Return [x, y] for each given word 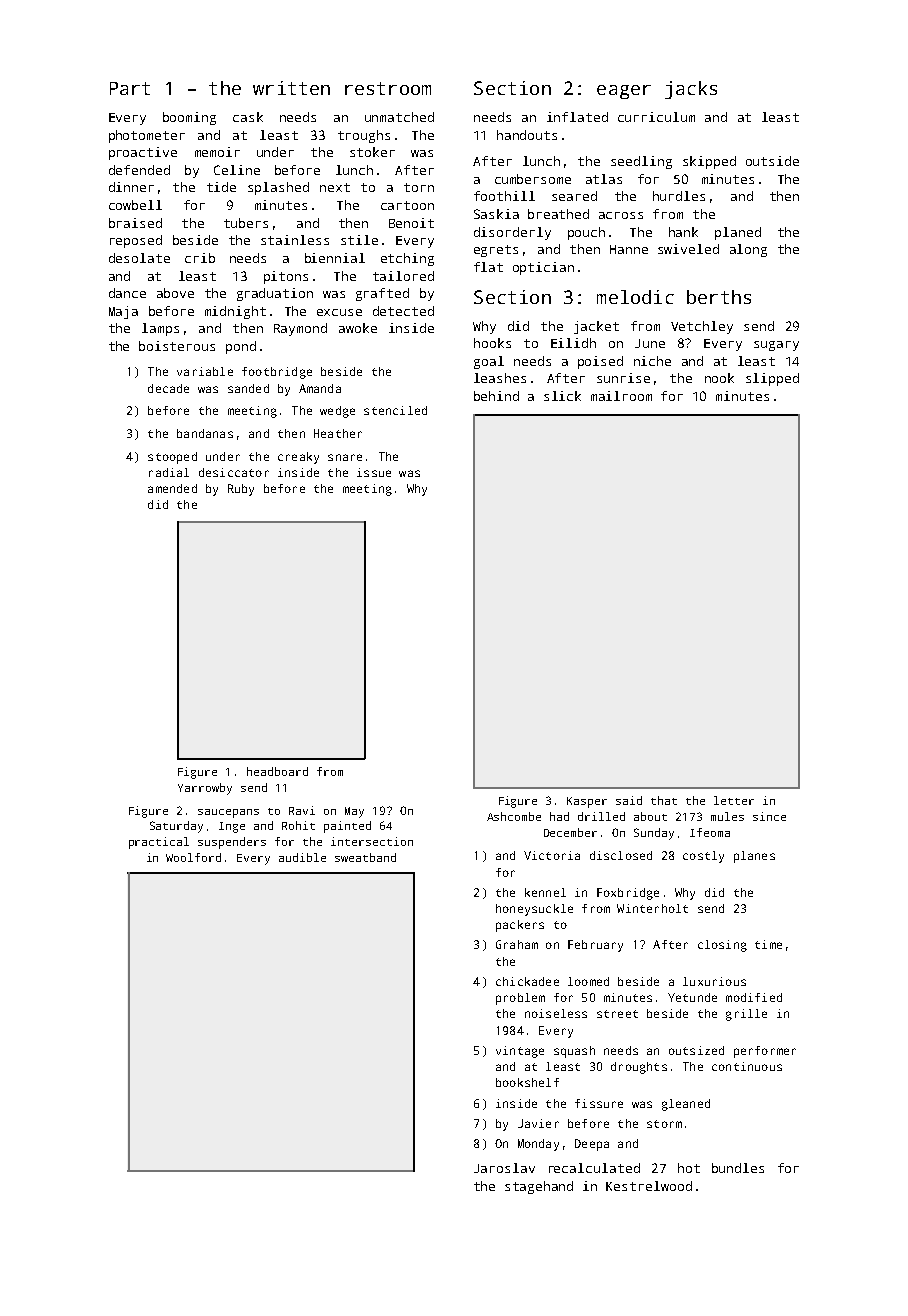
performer [765, 1052]
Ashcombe [514, 816]
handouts [527, 135]
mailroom [621, 396]
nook [719, 378]
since [769, 816]
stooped [172, 458]
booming [189, 118]
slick [562, 396]
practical [159, 843]
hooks [492, 343]
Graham [517, 944]
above [175, 293]
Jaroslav [504, 1168]
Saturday [176, 827]
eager [624, 92]
